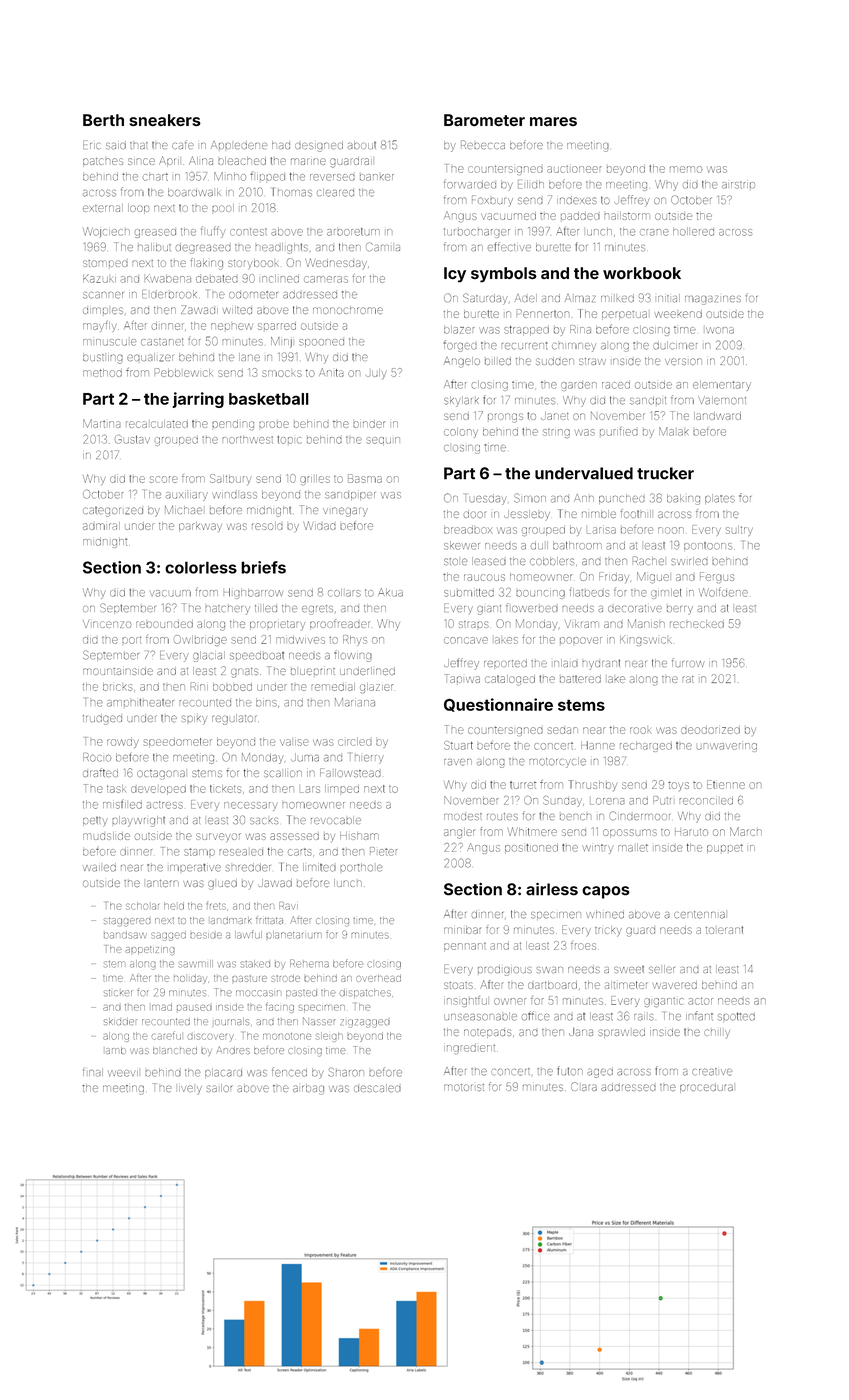  What do you see at coordinates (484, 120) in the image?
I see `Barometer` at bounding box center [484, 120].
